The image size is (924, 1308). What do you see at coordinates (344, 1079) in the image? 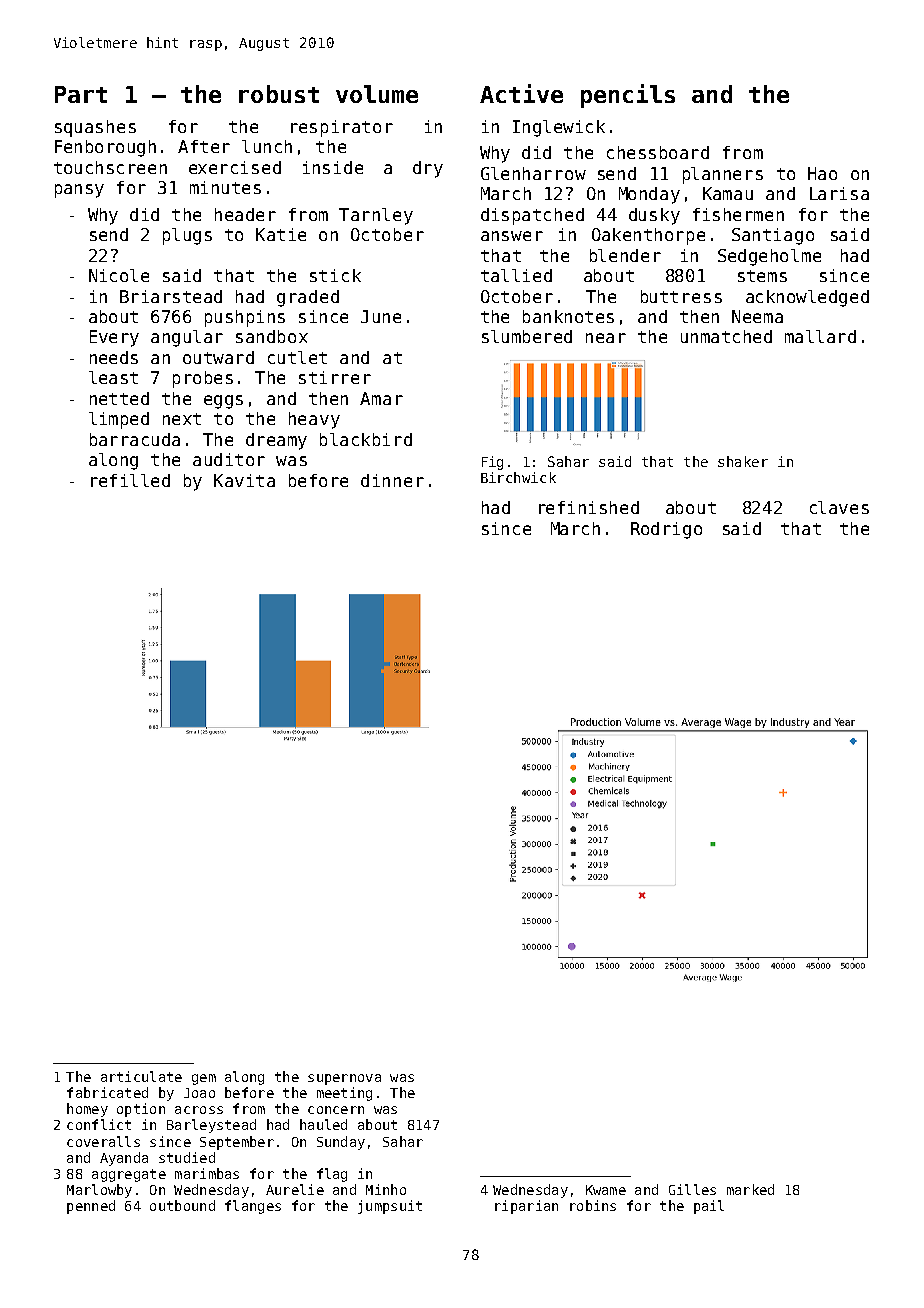
I see `supernova` at bounding box center [344, 1079].
